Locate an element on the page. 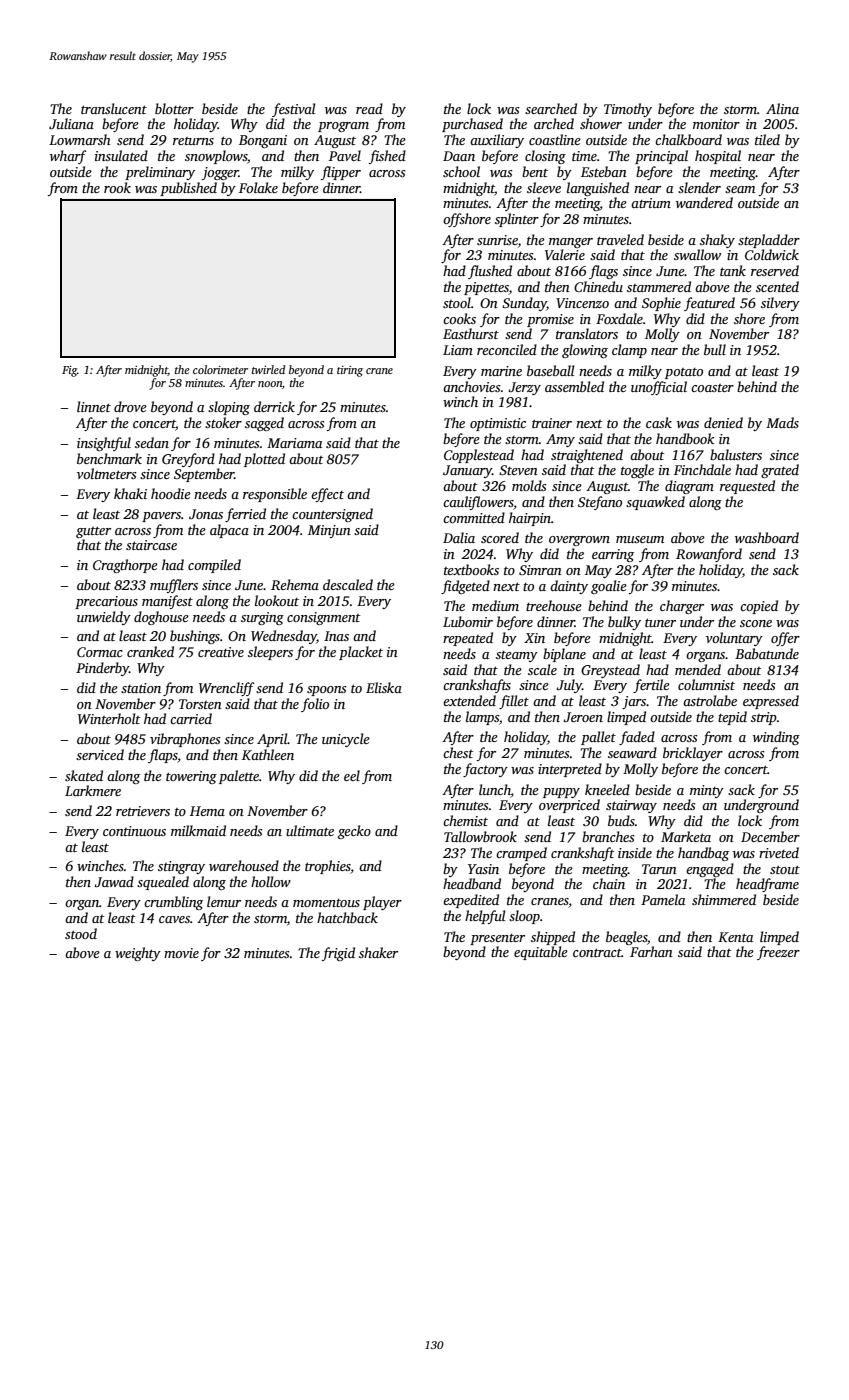  sleepers is located at coordinates (270, 653).
